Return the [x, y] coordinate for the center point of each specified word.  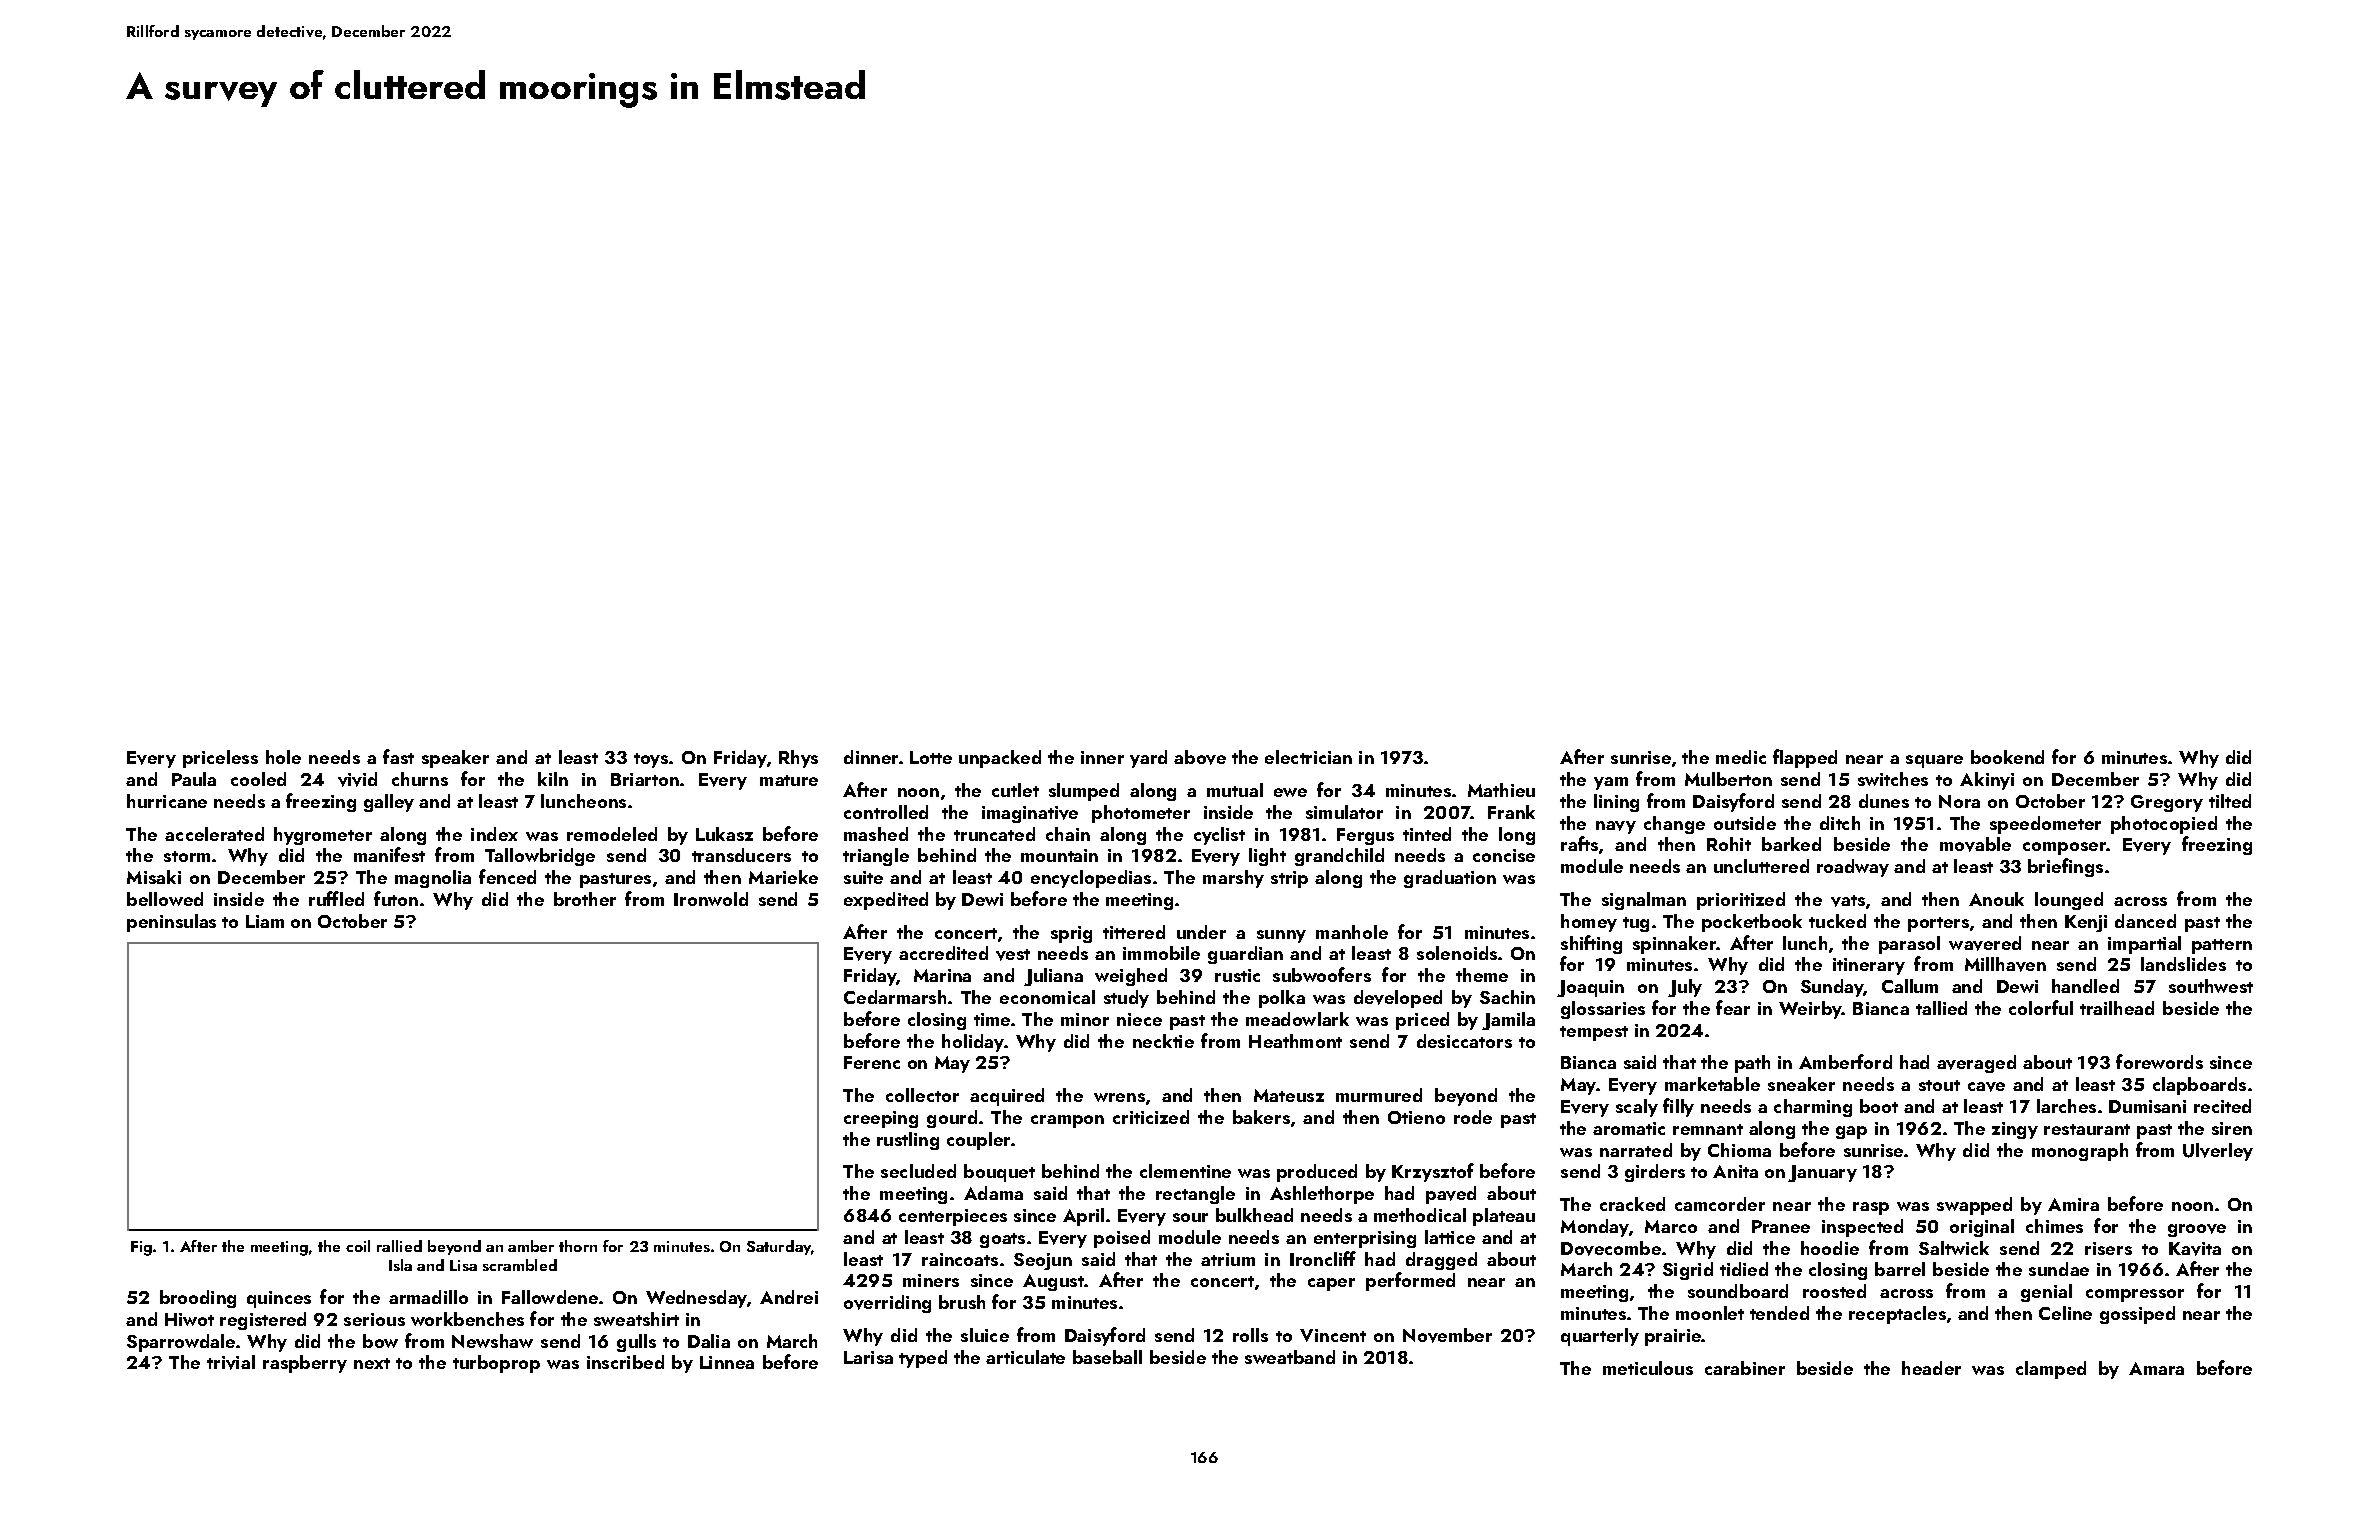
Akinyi [1987, 781]
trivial [231, 1362]
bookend [2007, 757]
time [992, 1019]
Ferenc [872, 1062]
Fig [141, 1248]
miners [931, 1280]
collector [922, 1095]
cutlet [1015, 790]
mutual [1235, 790]
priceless [220, 759]
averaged [1976, 1064]
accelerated [214, 834]
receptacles [1897, 1315]
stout [1939, 1085]
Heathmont [1295, 1041]
